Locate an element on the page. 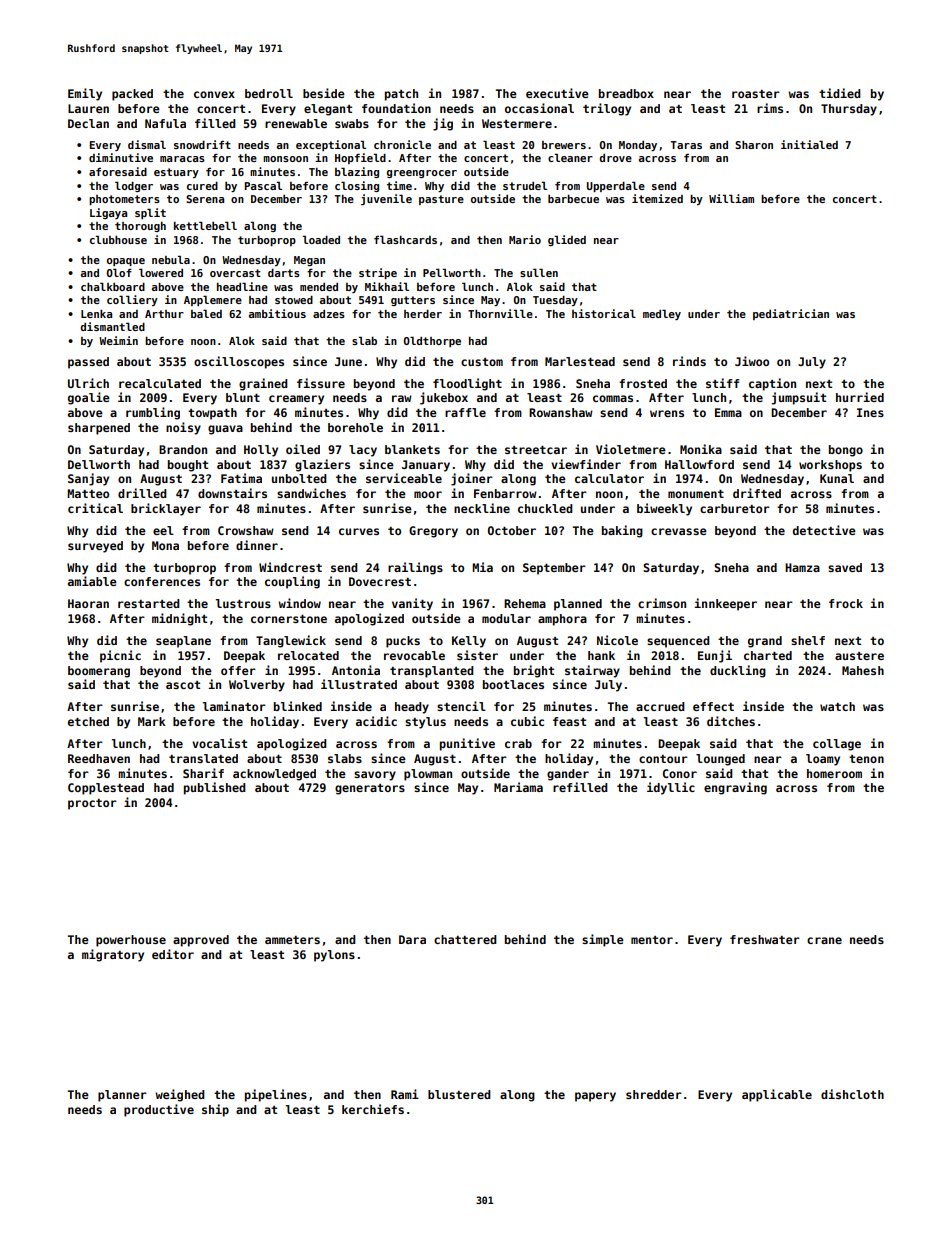 Image resolution: width=952 pixels, height=1233 pixels. proctor is located at coordinates (92, 804).
